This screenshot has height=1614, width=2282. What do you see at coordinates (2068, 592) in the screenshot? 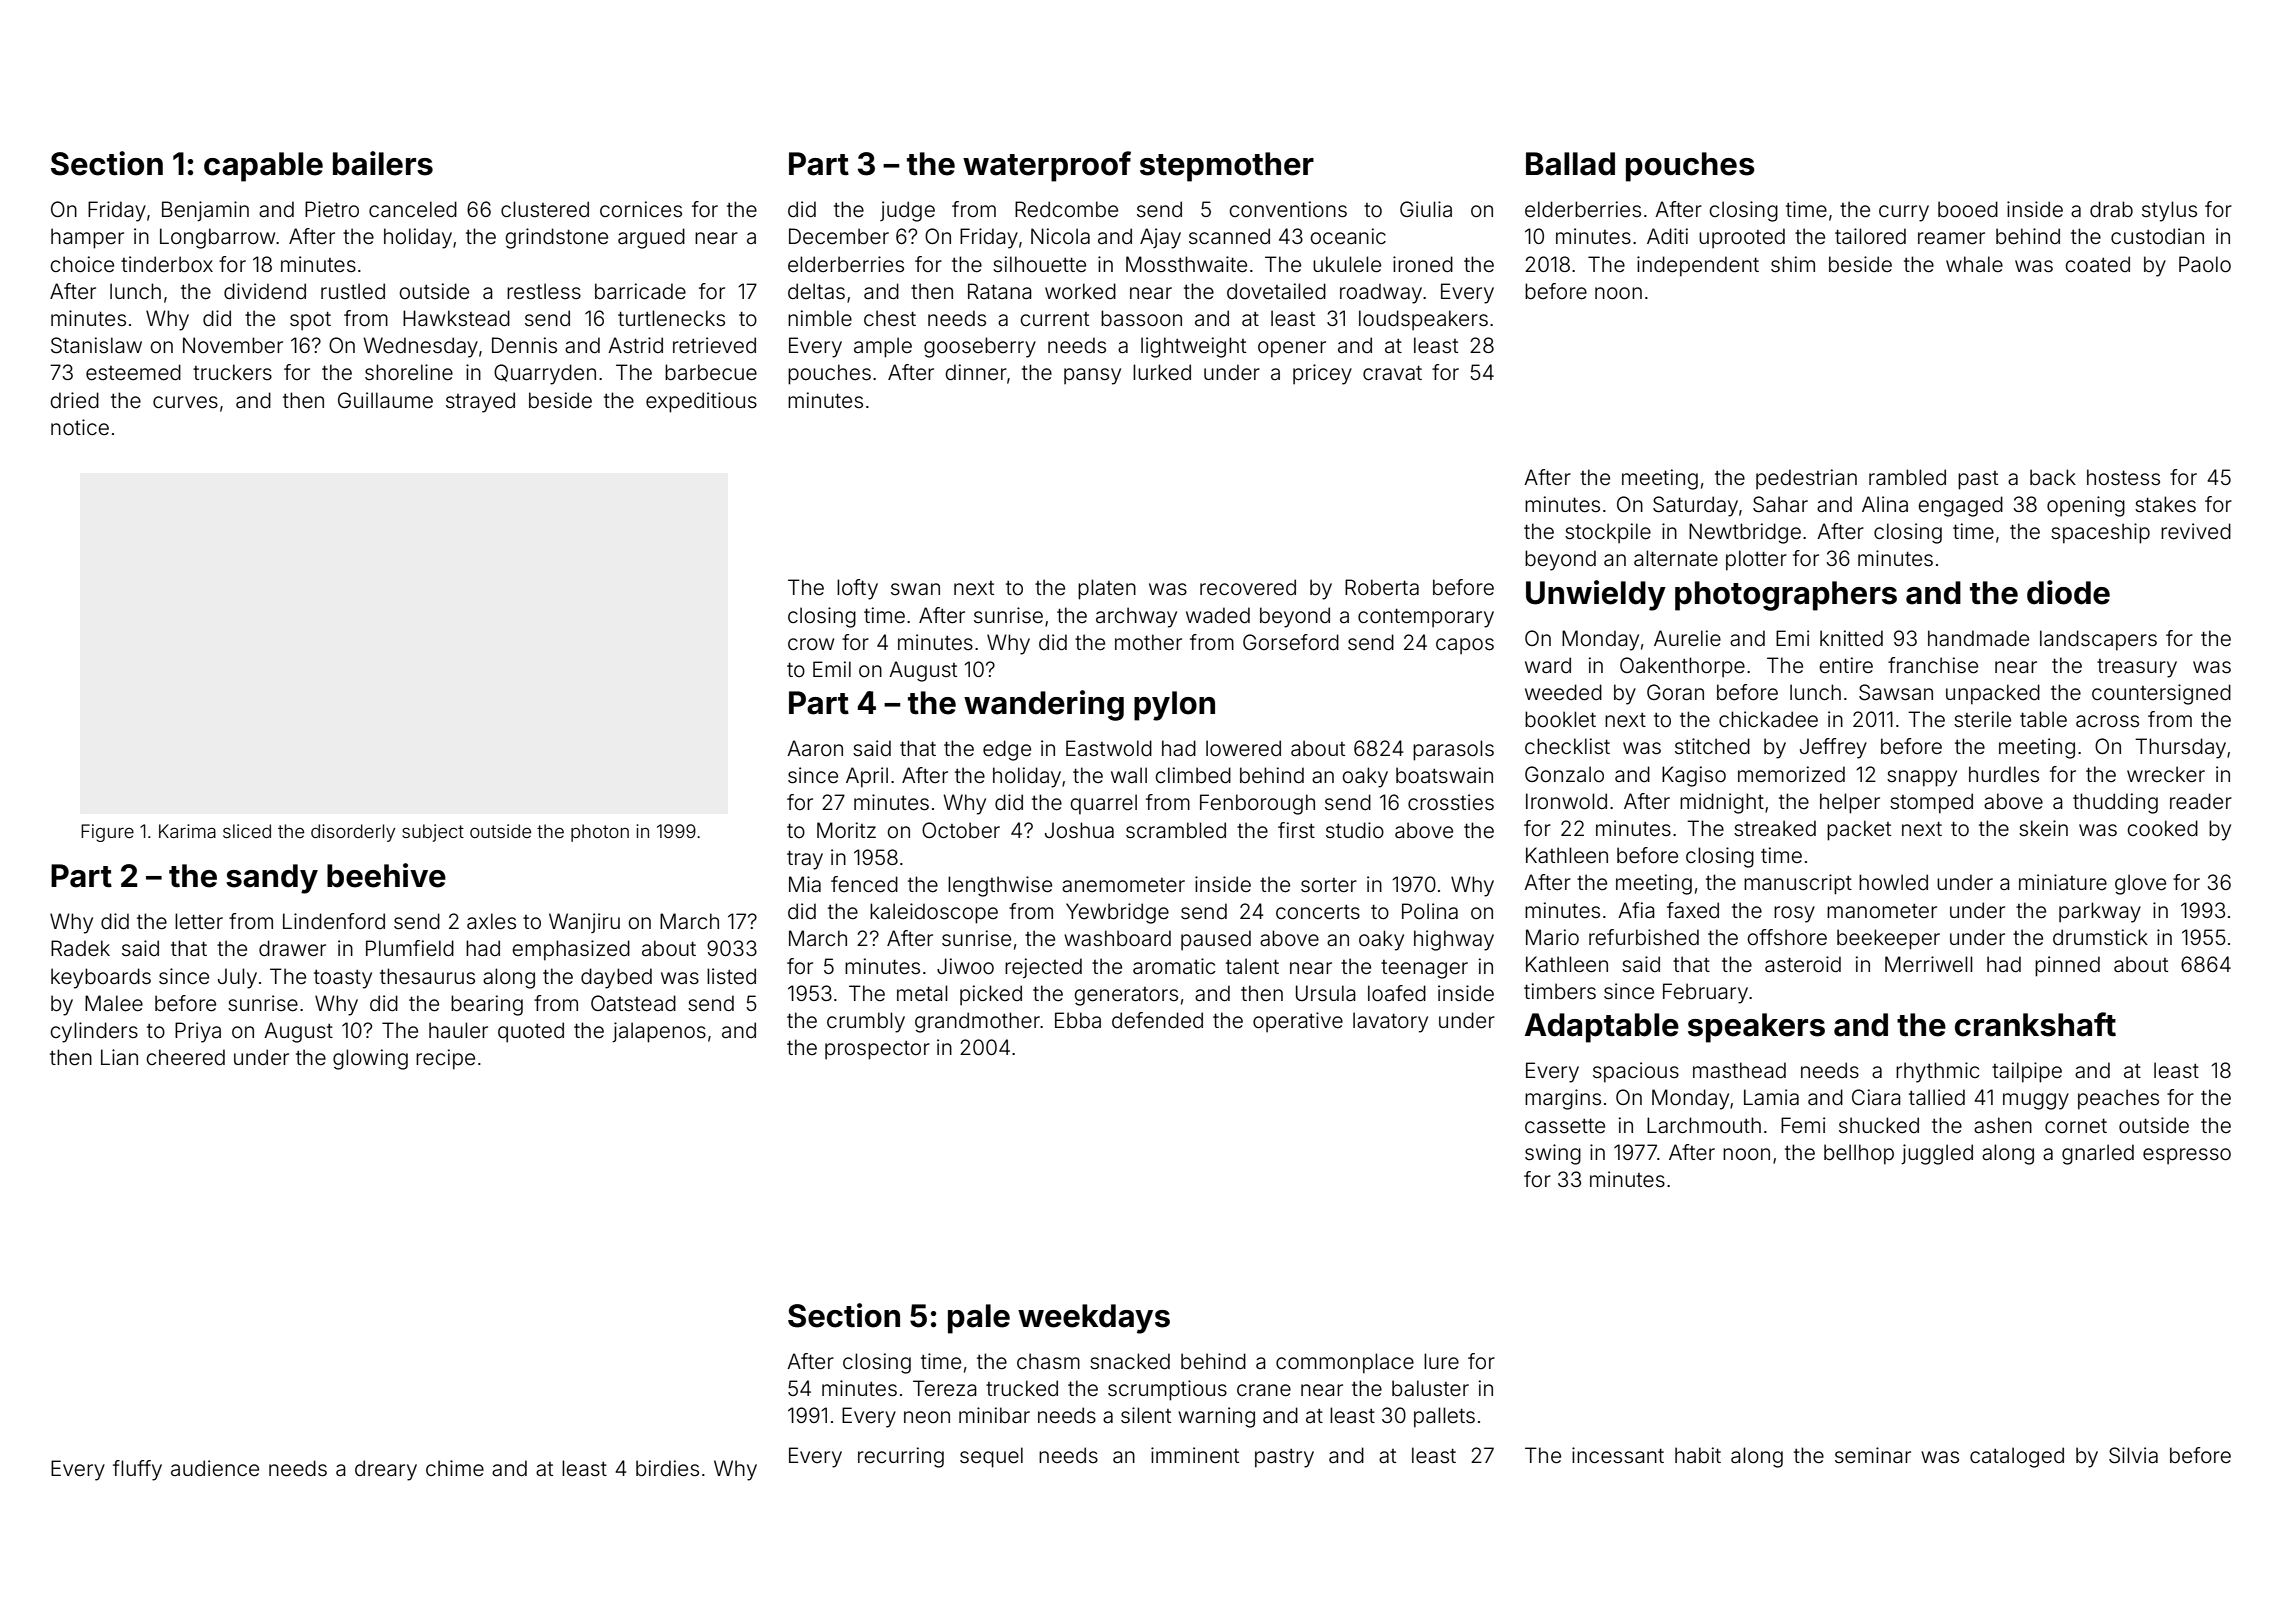
I see `diode` at bounding box center [2068, 592].
